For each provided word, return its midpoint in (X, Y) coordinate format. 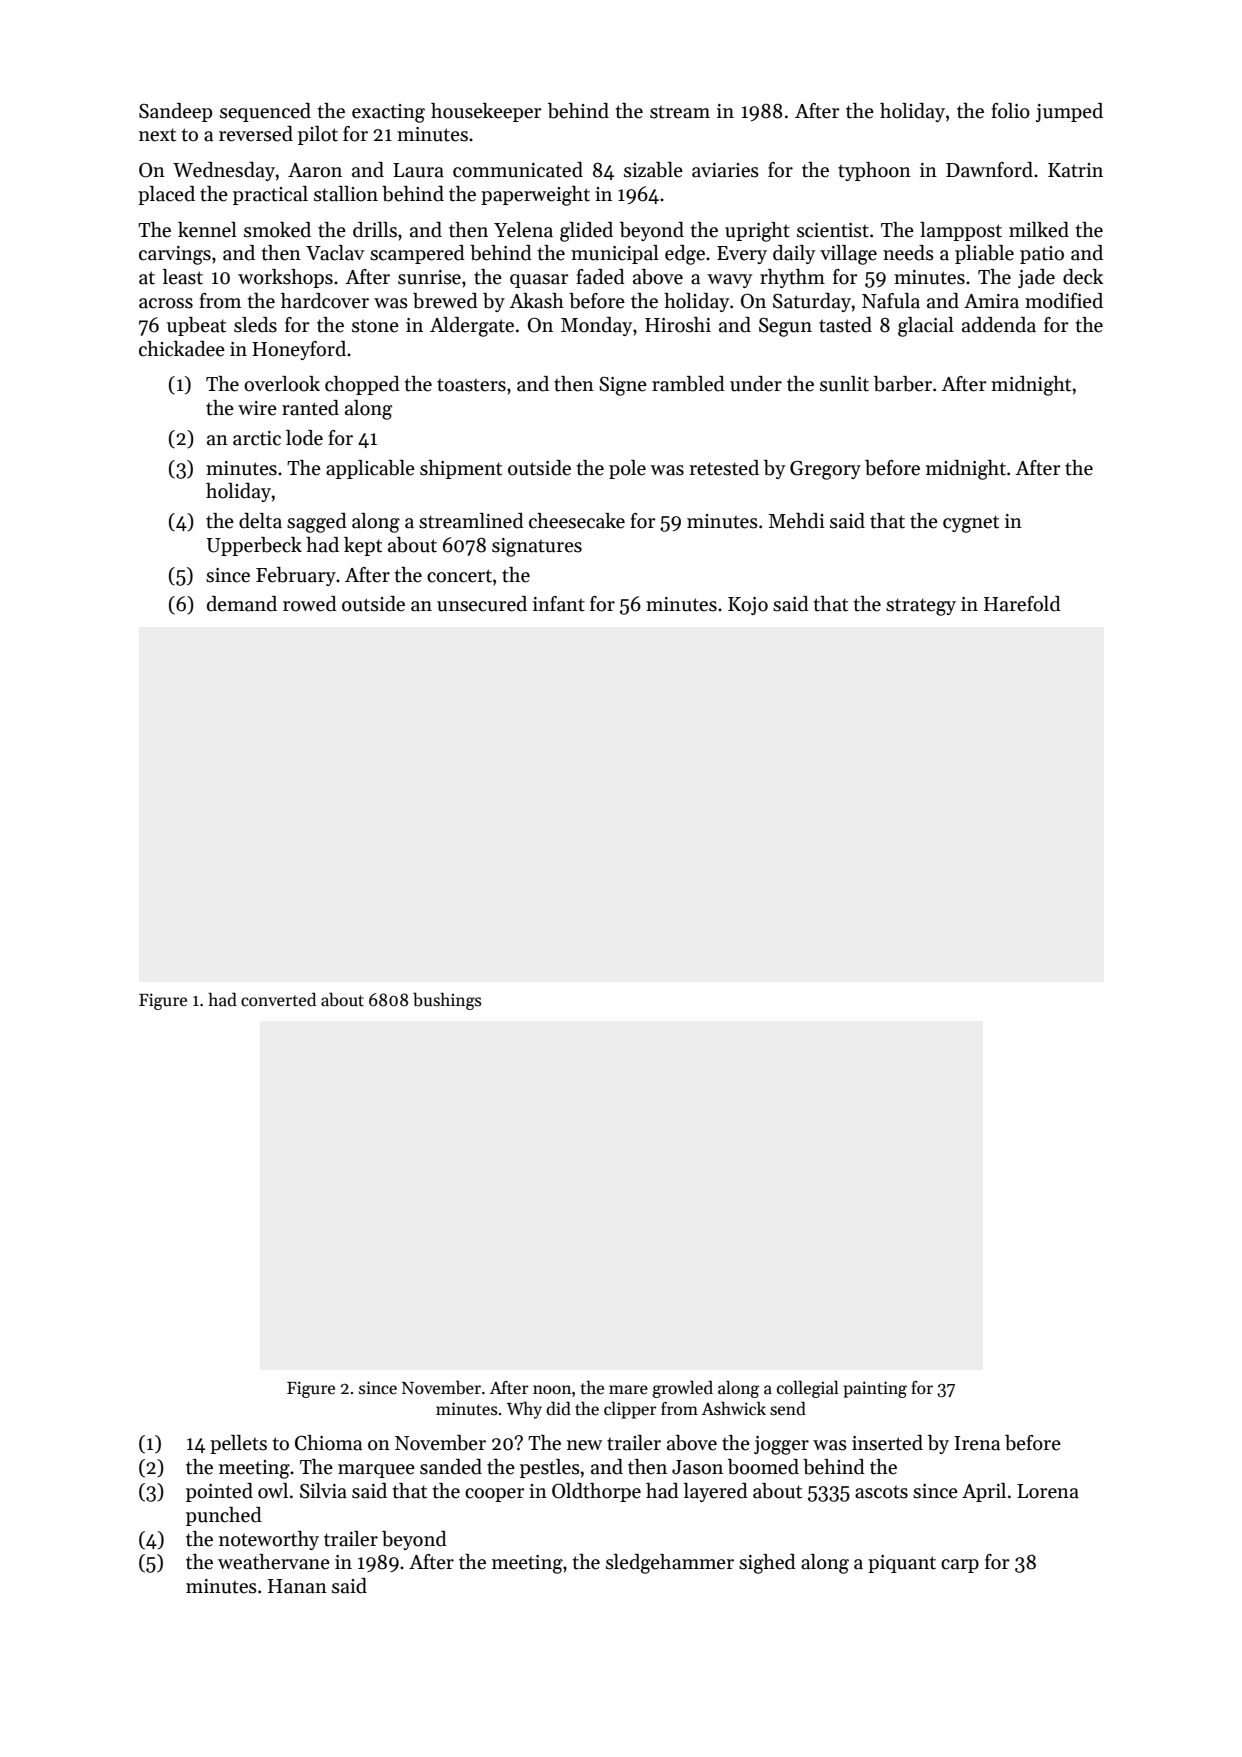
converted (278, 999)
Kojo (748, 606)
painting (875, 1389)
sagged (317, 523)
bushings (447, 1001)
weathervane (274, 1562)
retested (724, 468)
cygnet (971, 524)
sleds (255, 325)
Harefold (1022, 604)
